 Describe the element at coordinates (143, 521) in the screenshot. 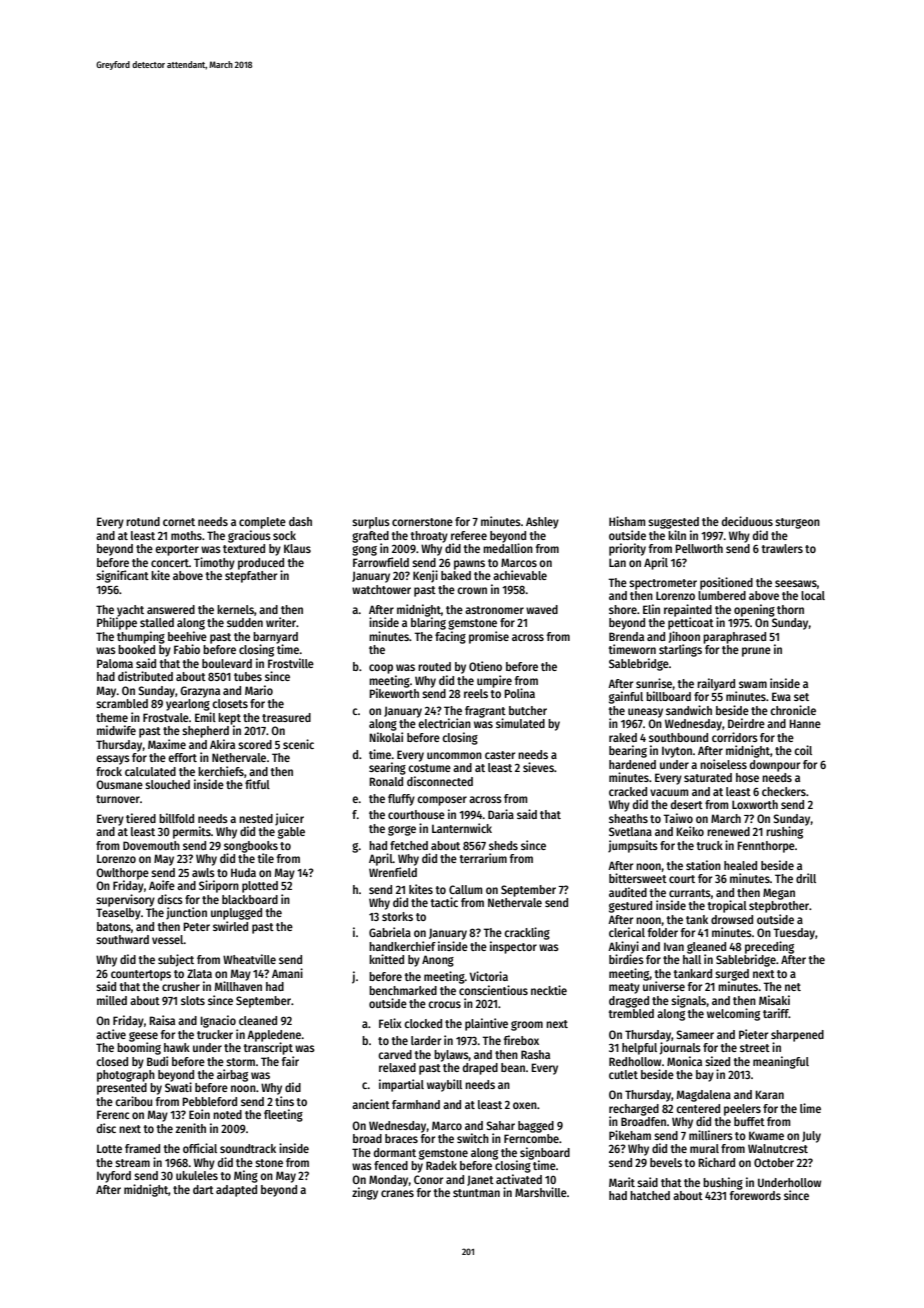

I see `rotund` at that location.
